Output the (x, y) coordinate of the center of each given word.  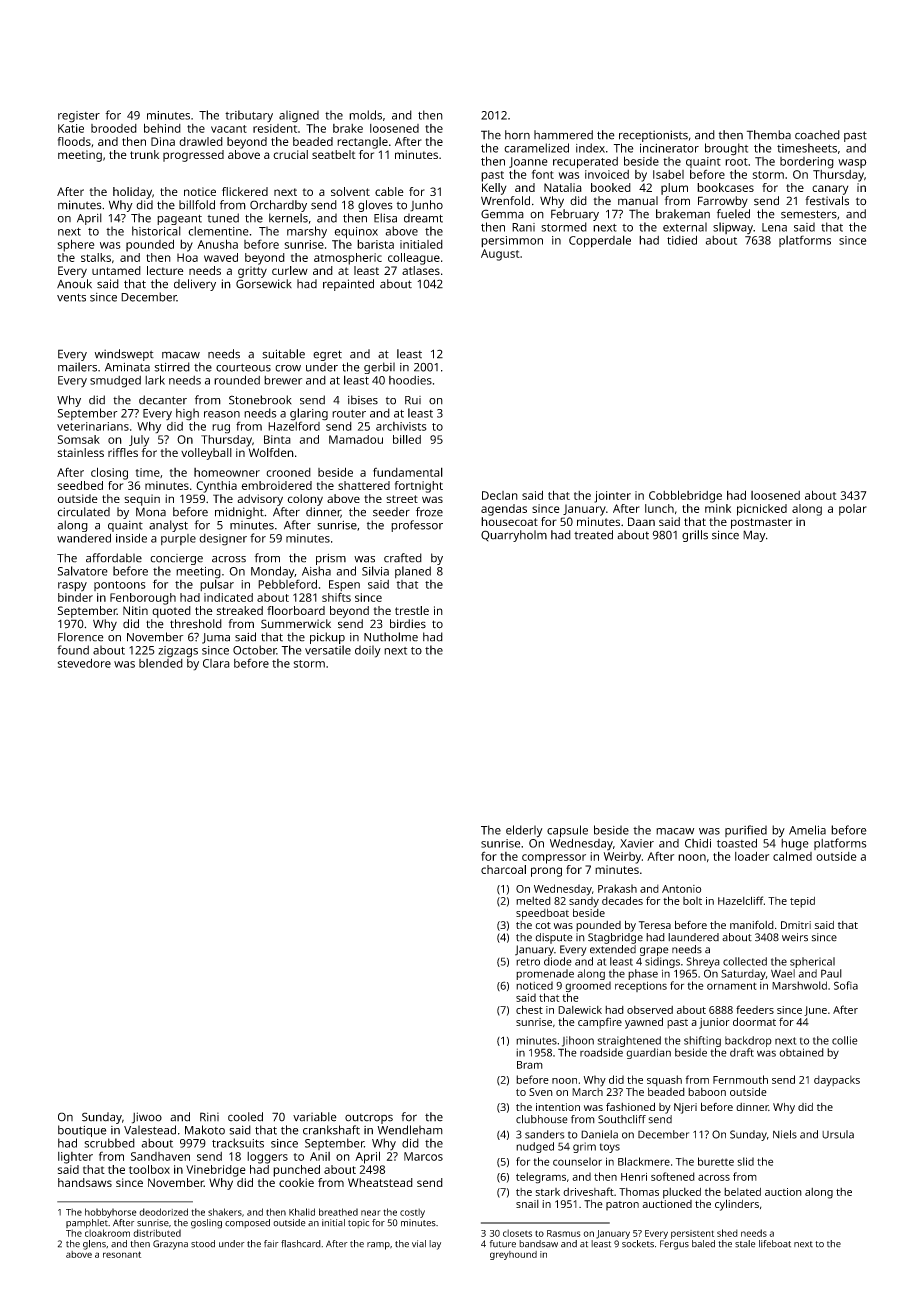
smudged (115, 382)
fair (271, 1244)
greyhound (513, 1255)
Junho (426, 206)
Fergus (674, 1245)
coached (817, 135)
